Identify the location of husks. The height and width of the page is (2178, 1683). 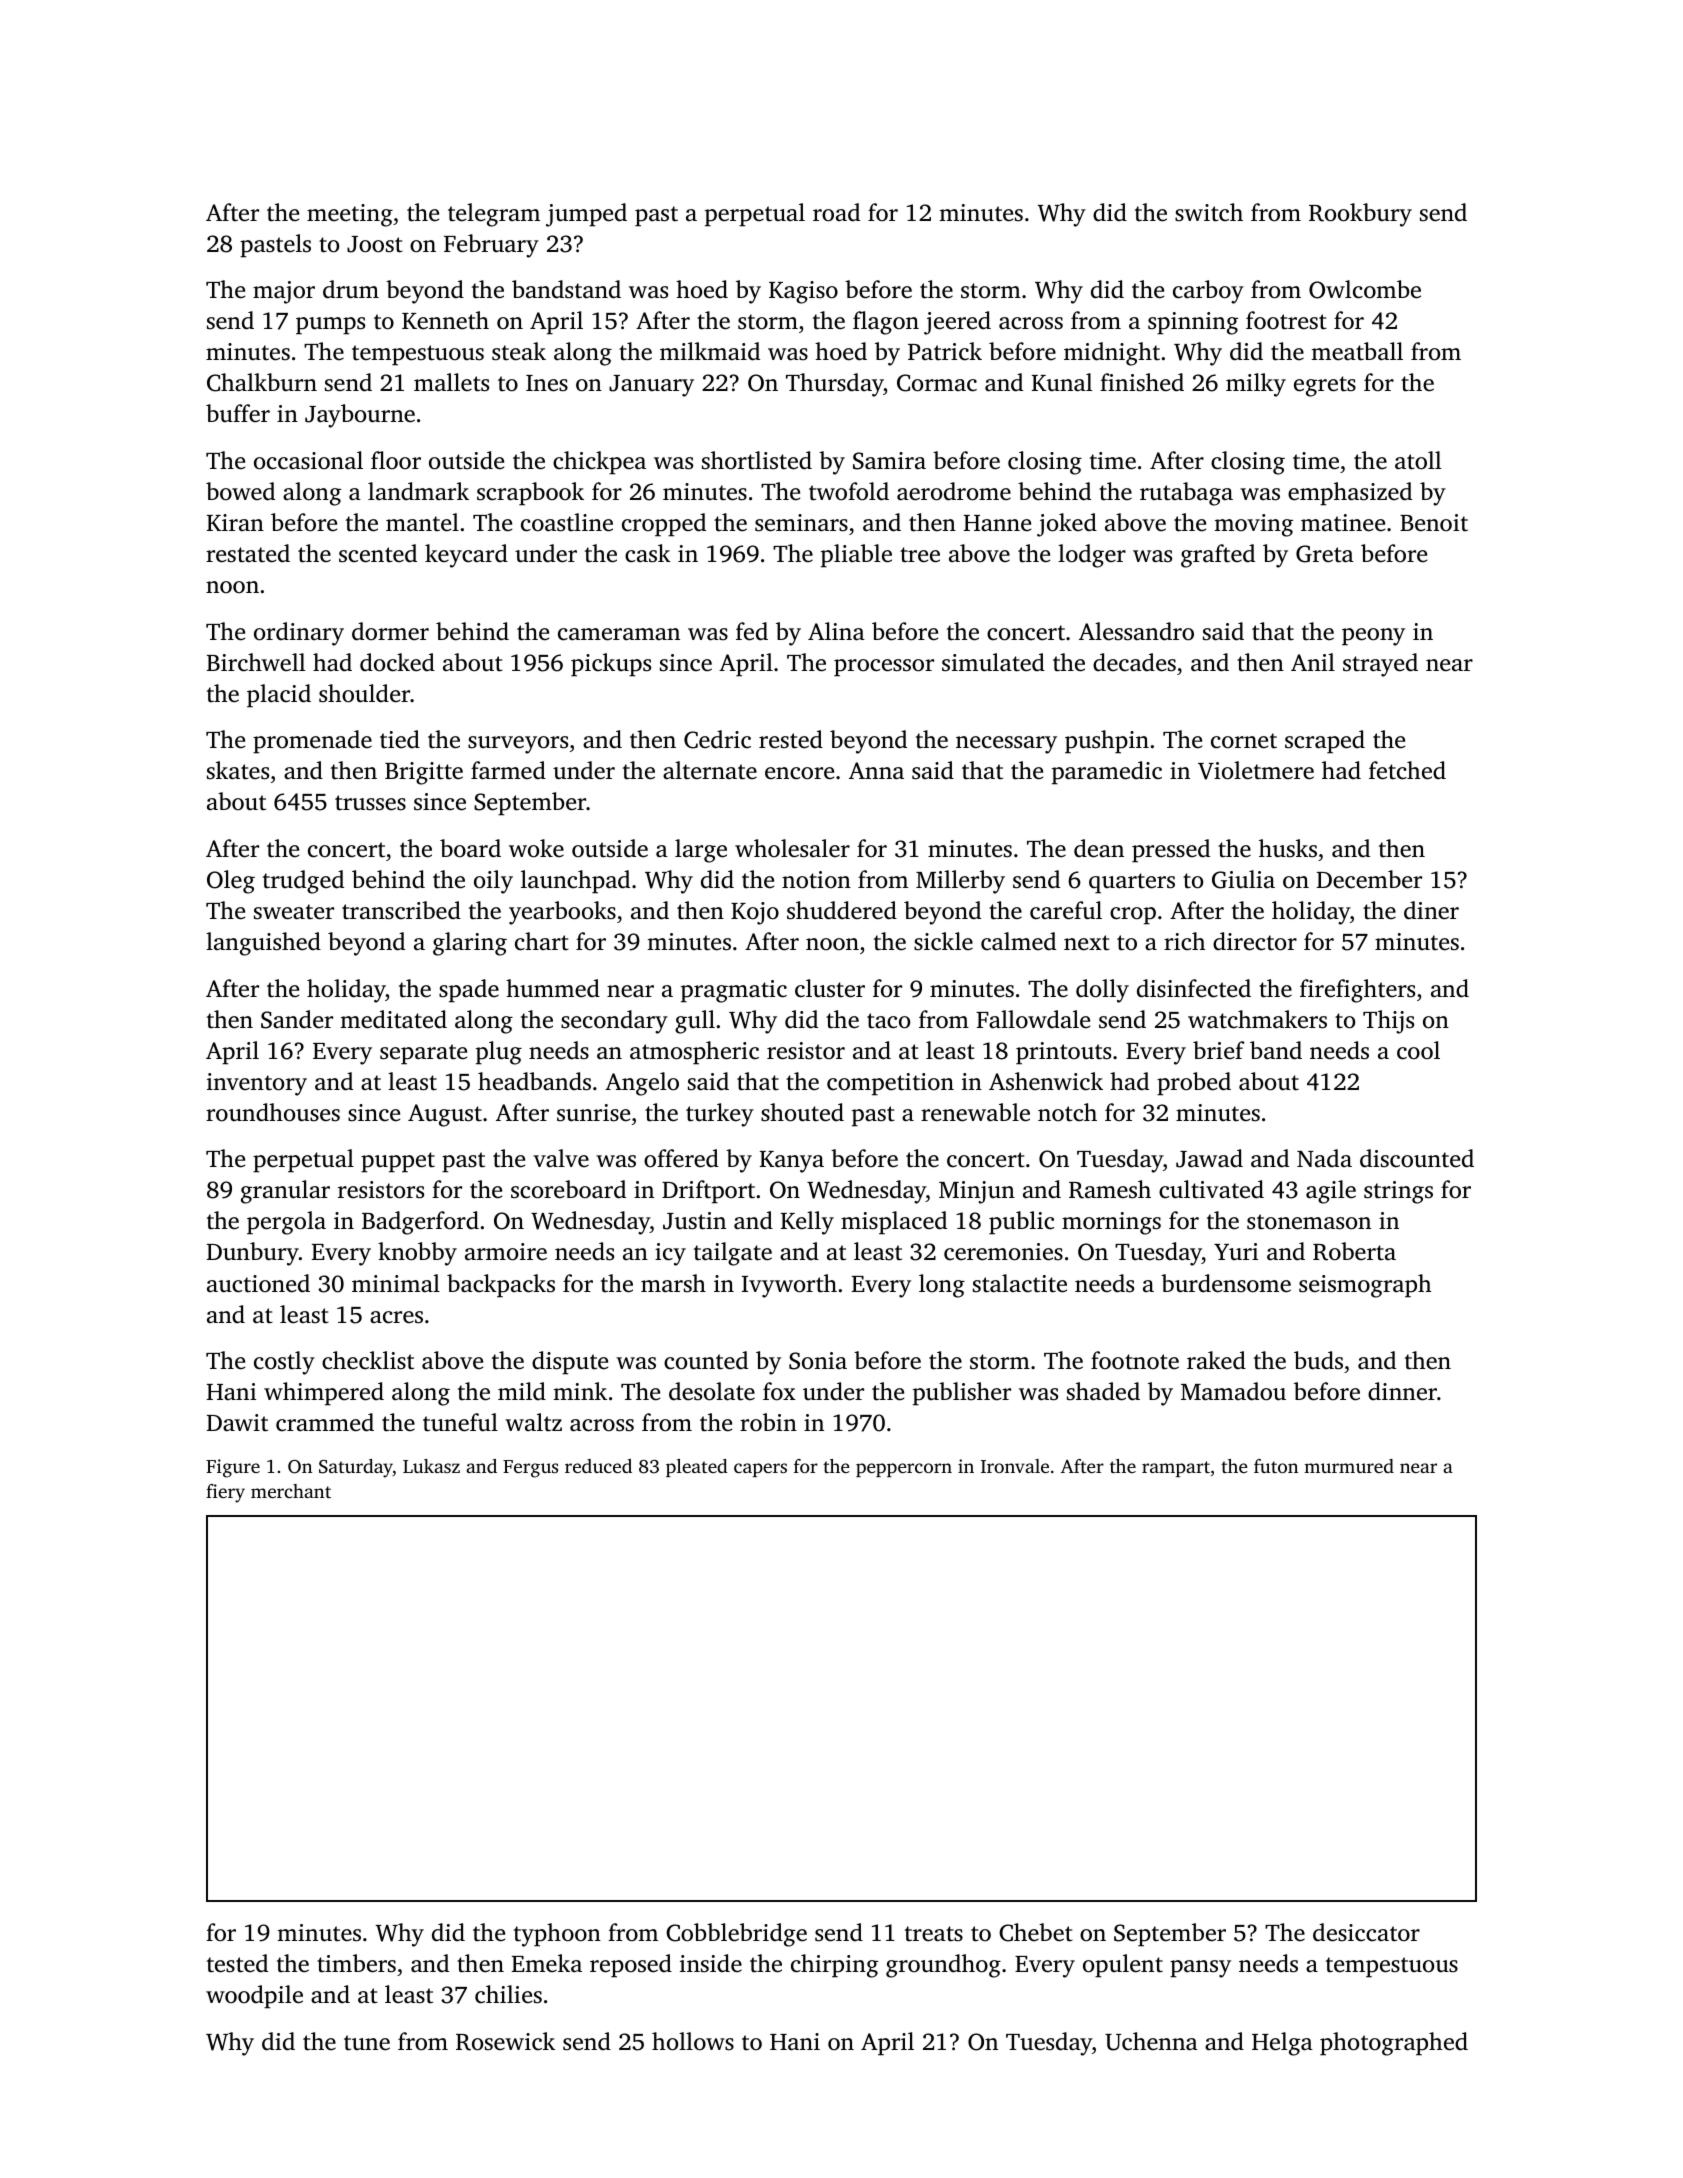
(1288, 848).
